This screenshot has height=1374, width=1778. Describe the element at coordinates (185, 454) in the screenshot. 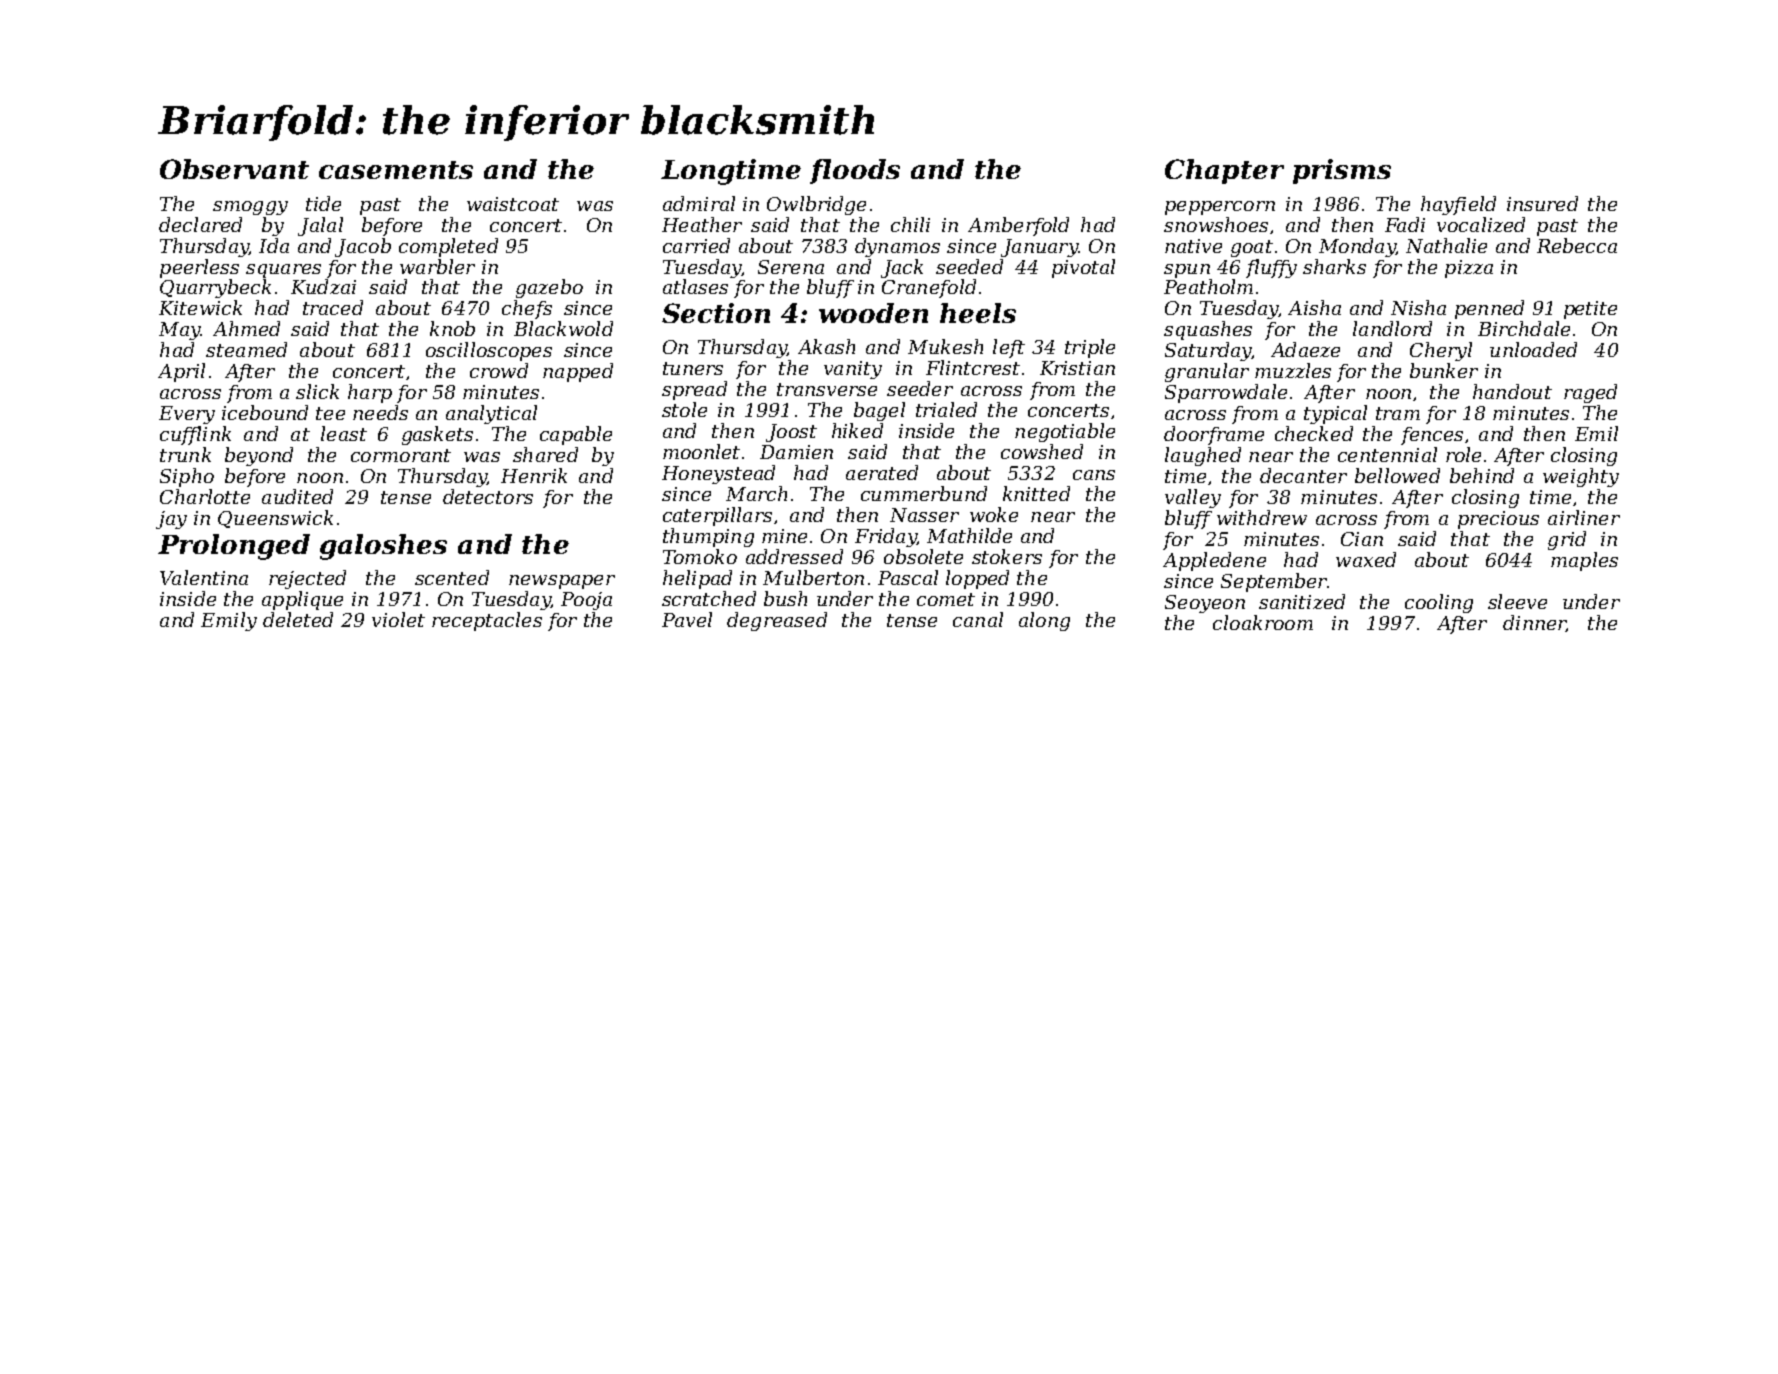

I see `trunk` at that location.
